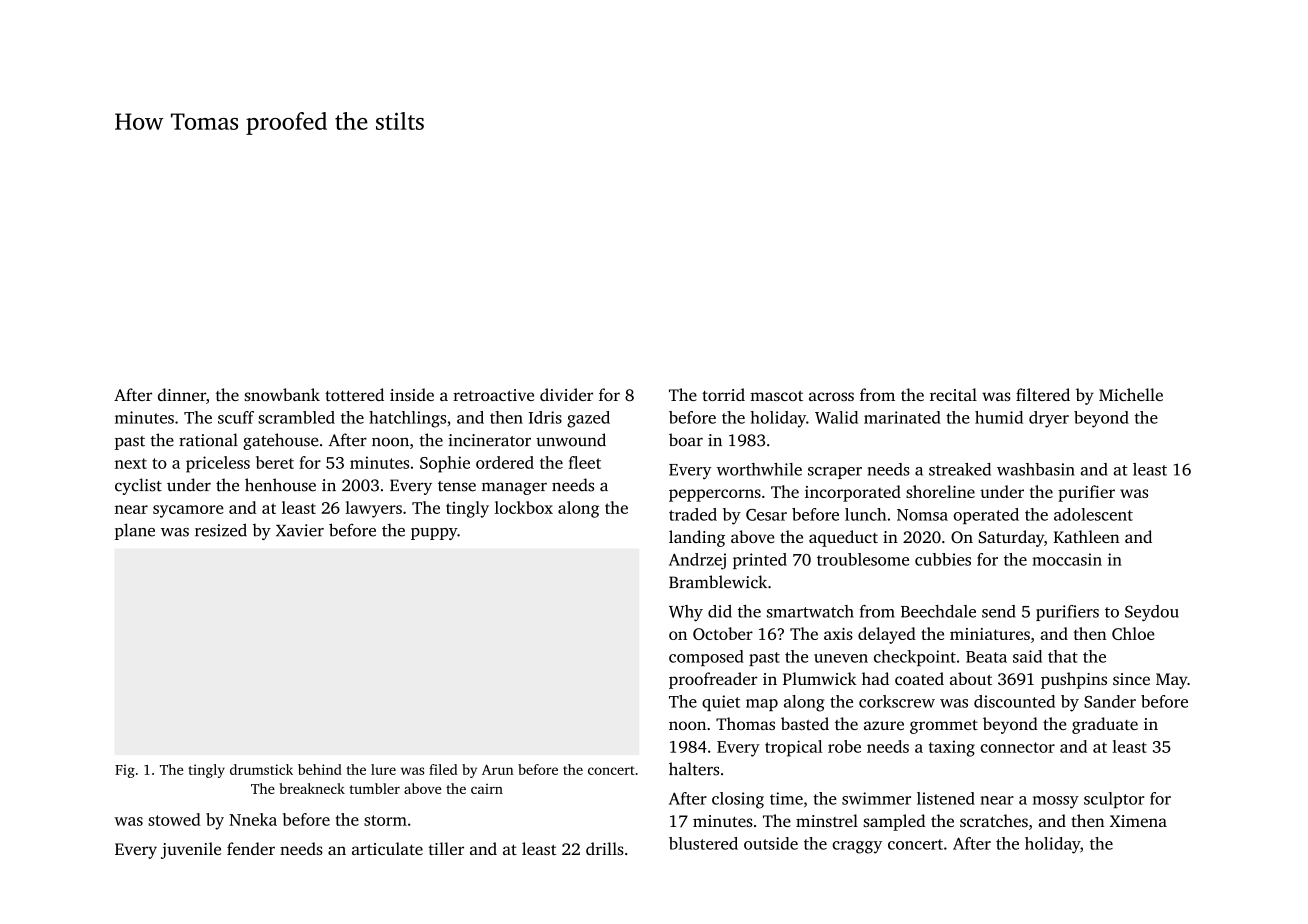  What do you see at coordinates (1114, 800) in the screenshot?
I see `sculptor` at bounding box center [1114, 800].
